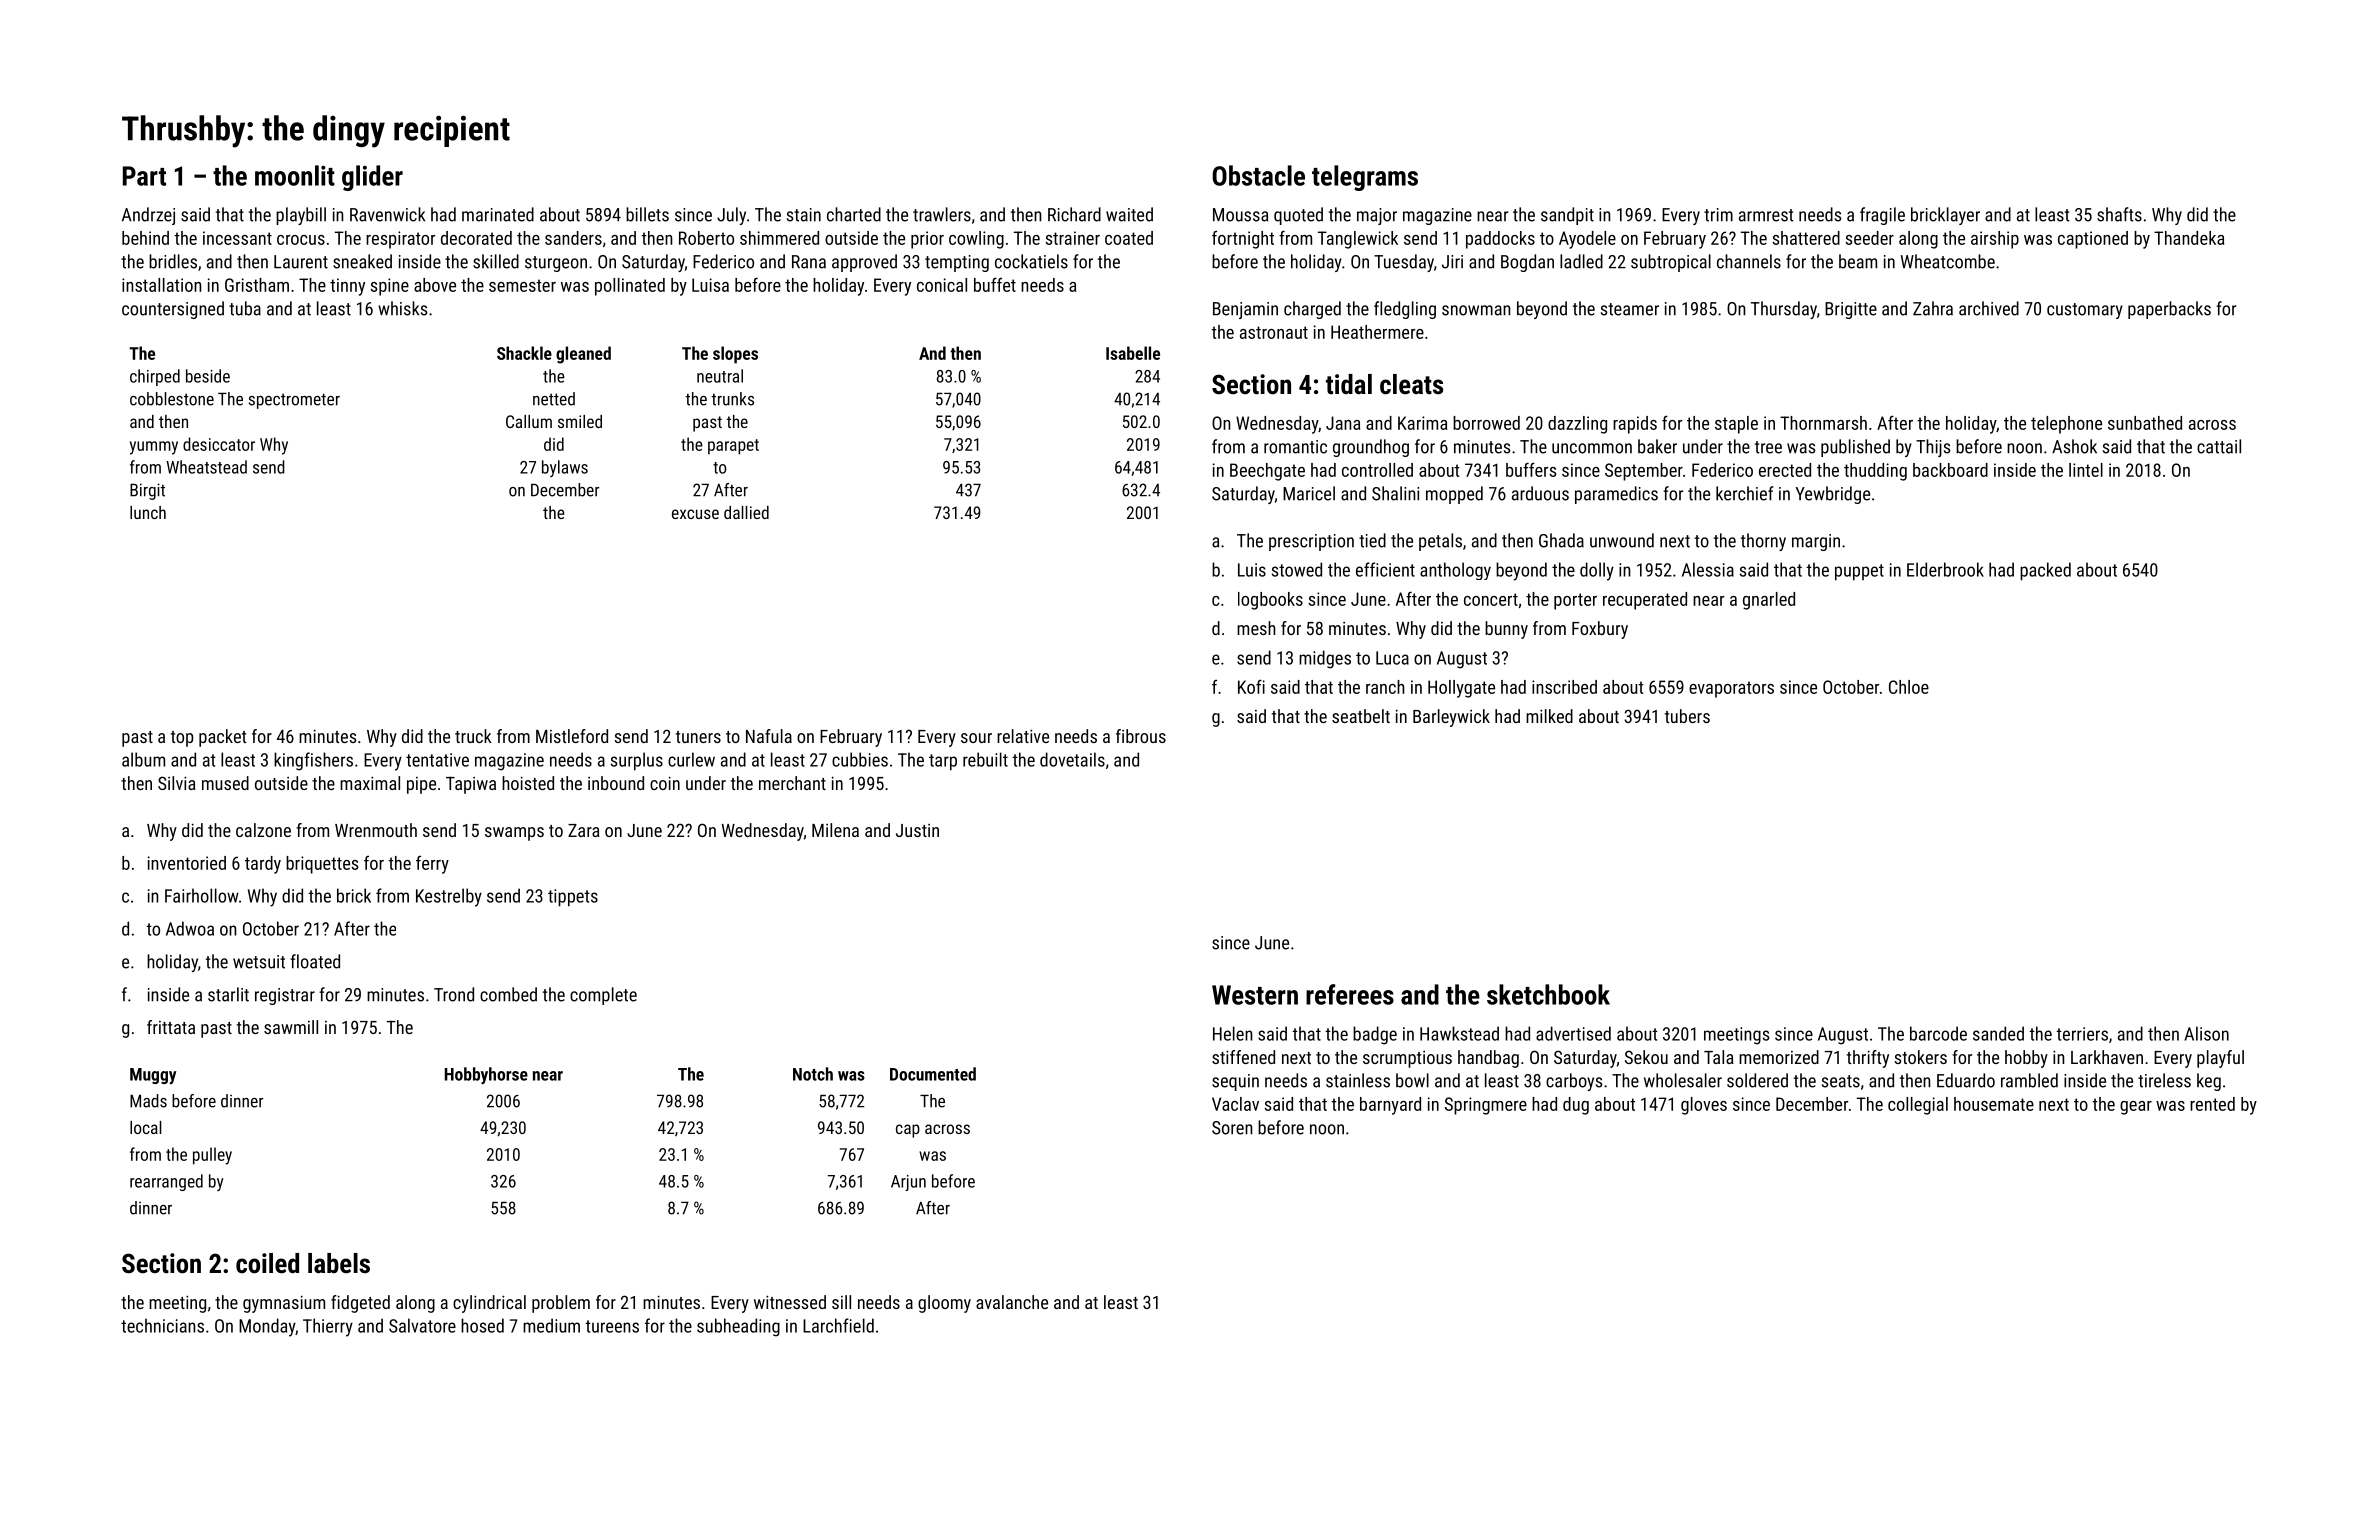 The image size is (2380, 1540). I want to click on Arjun, so click(908, 1183).
